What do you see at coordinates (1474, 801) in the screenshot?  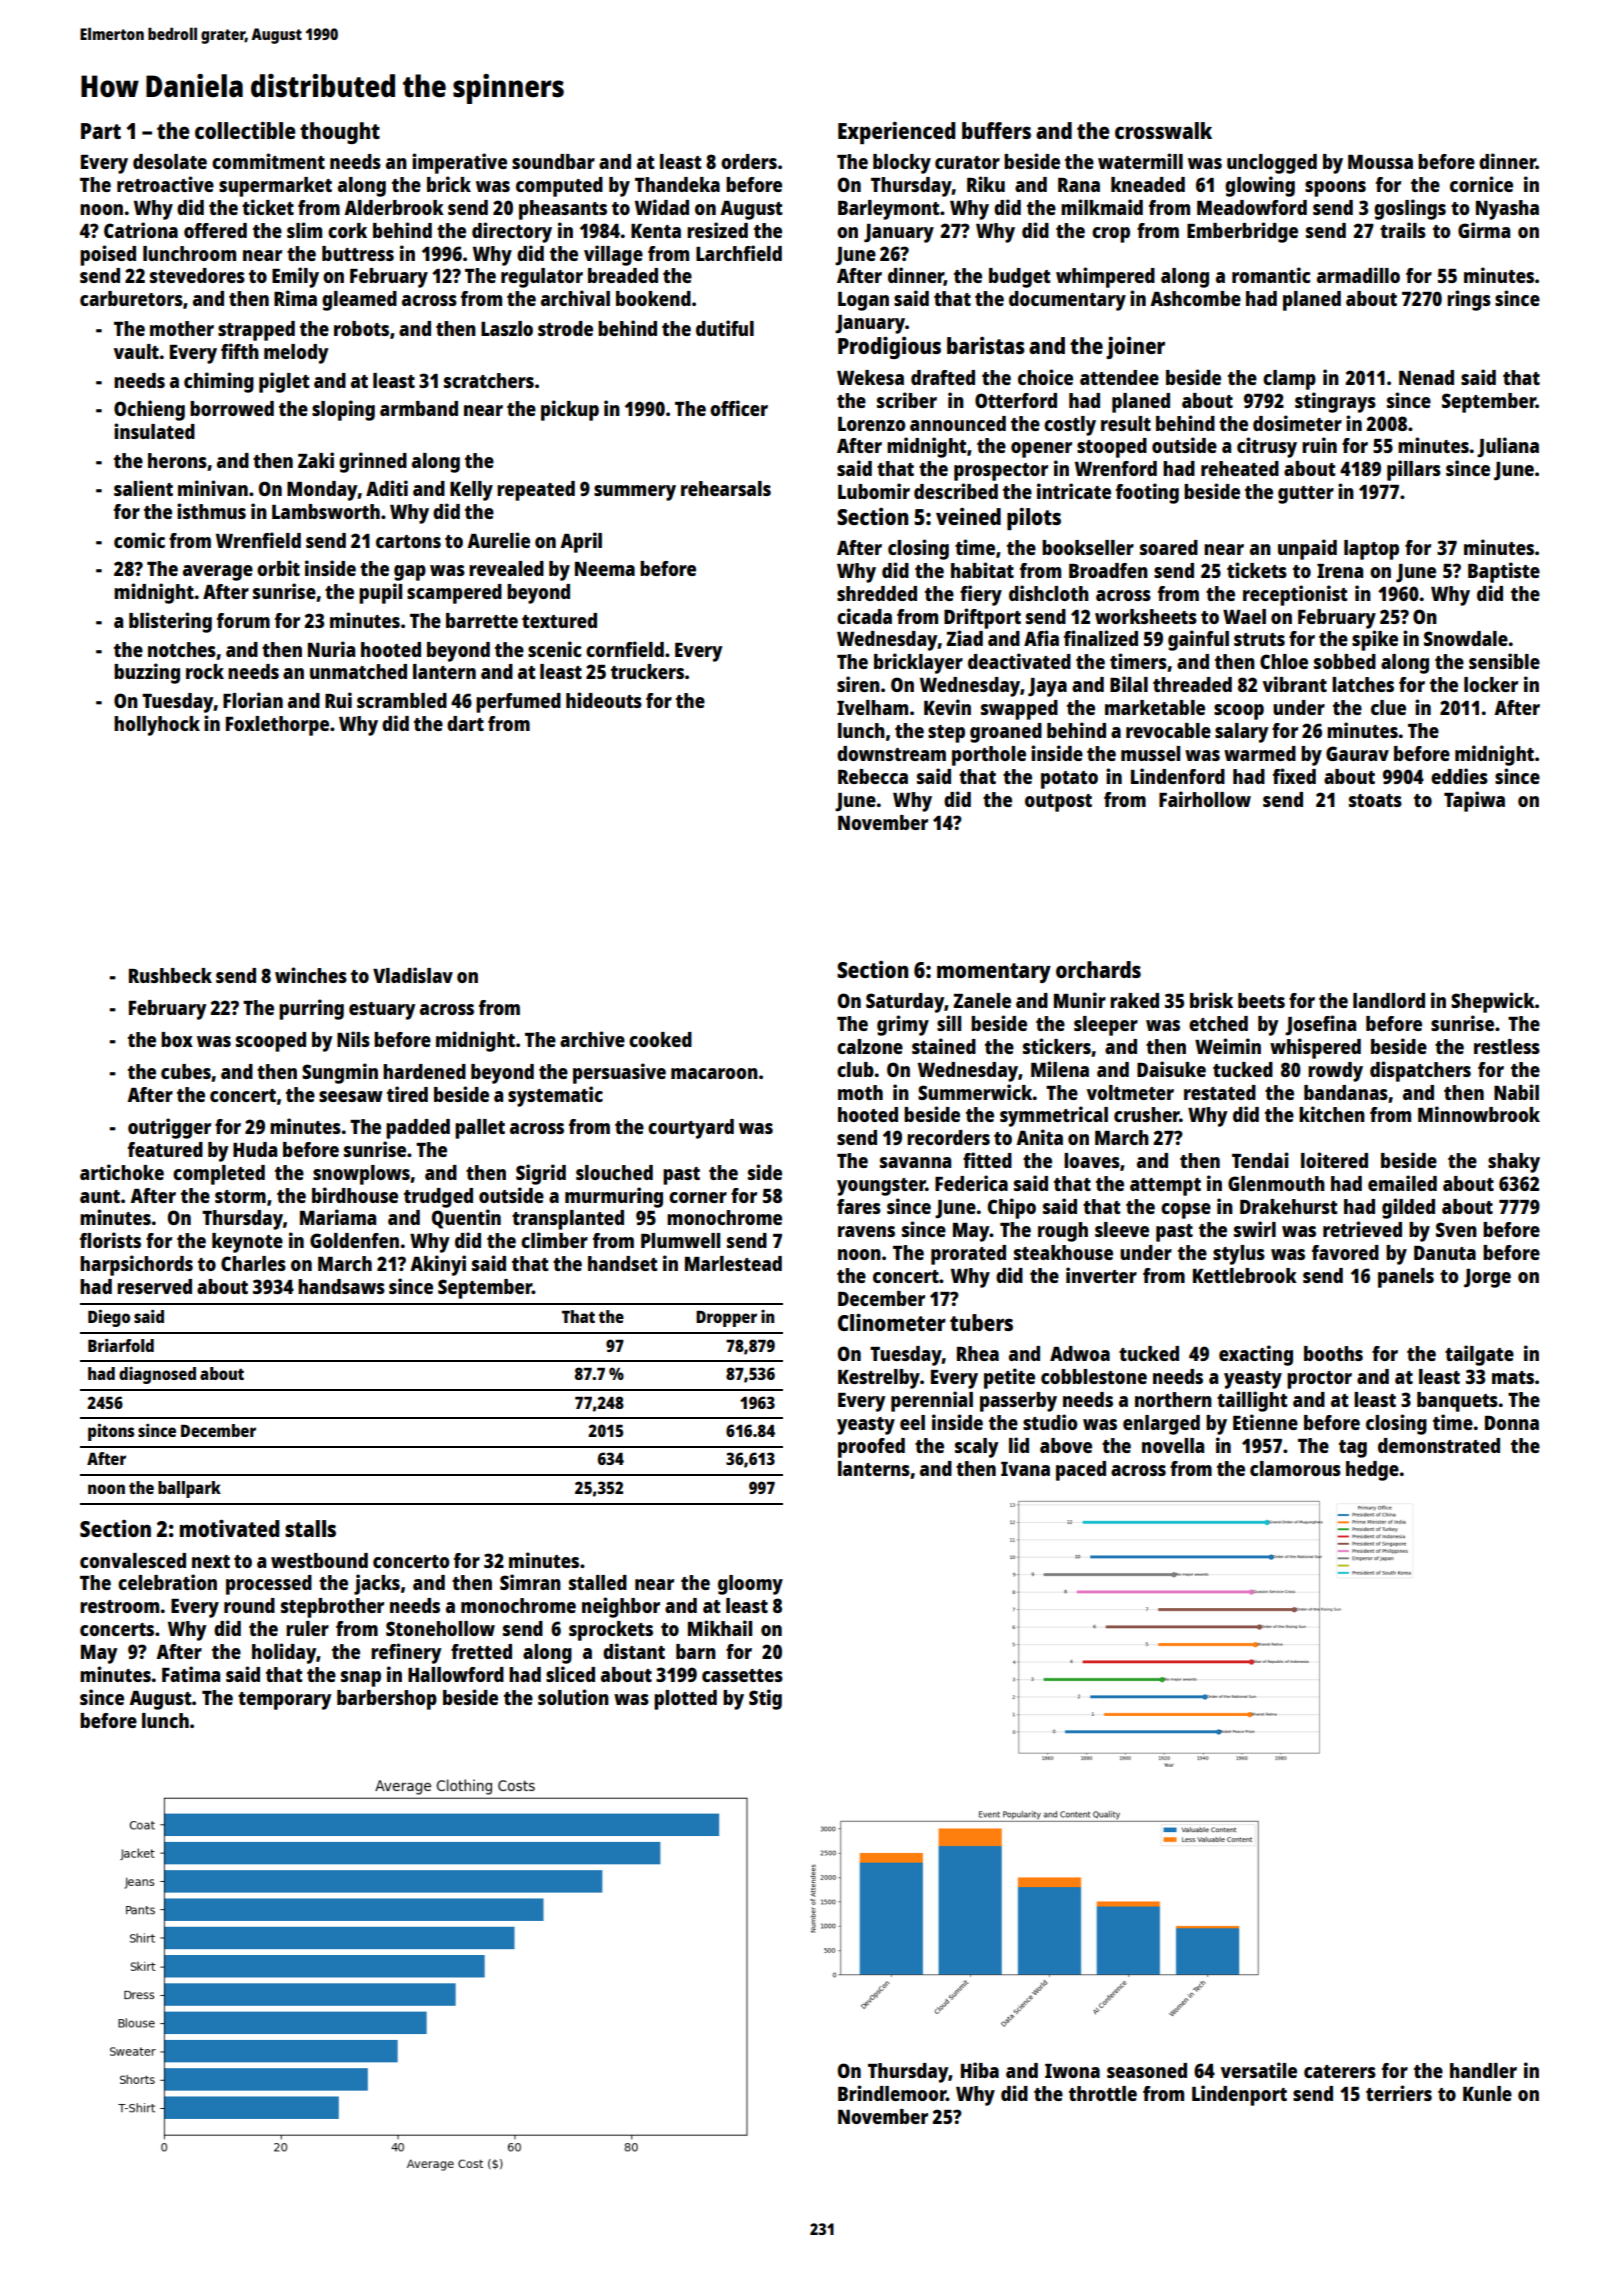 I see `Tapiwa` at bounding box center [1474, 801].
